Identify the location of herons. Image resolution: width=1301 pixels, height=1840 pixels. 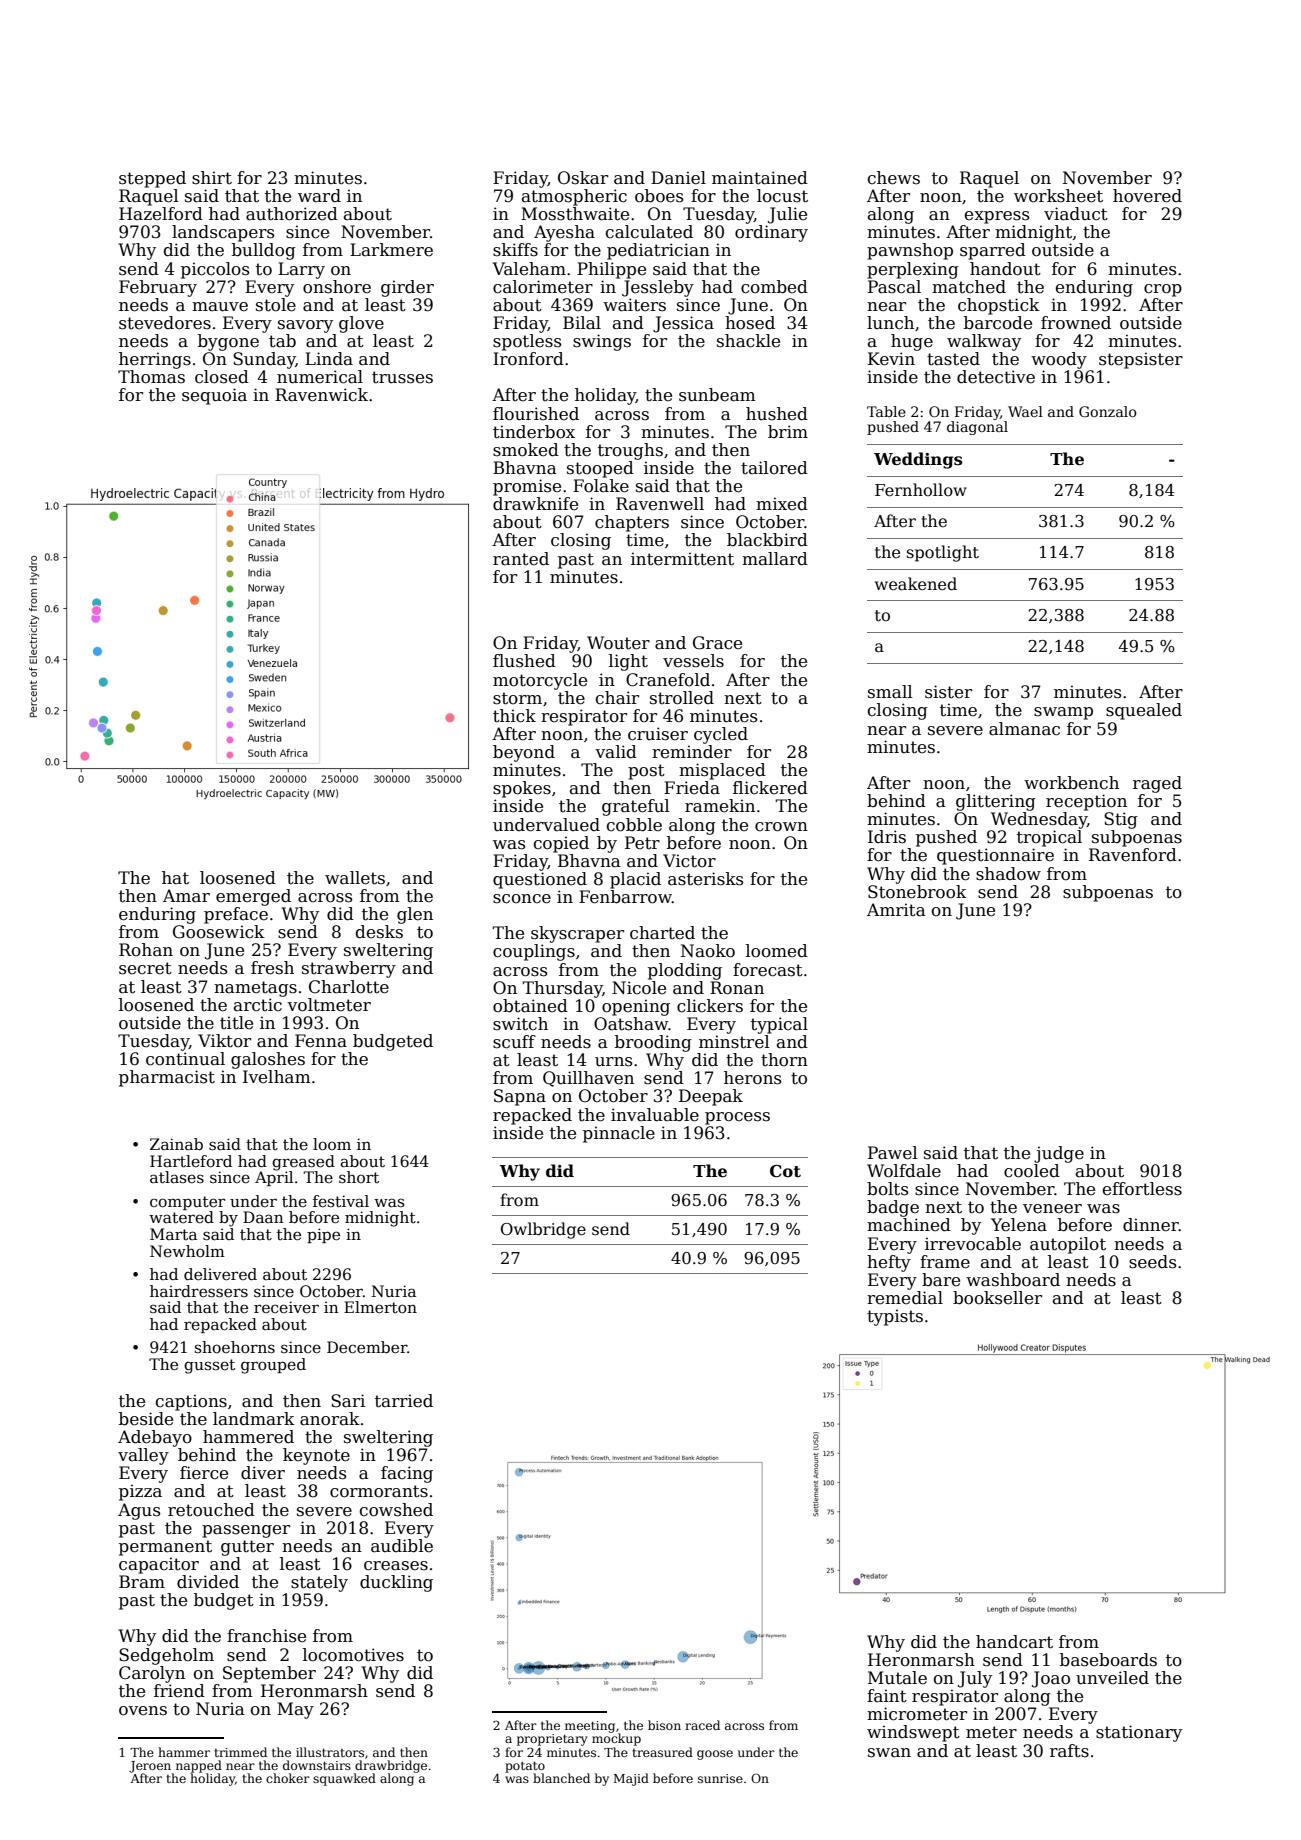
(752, 1078).
